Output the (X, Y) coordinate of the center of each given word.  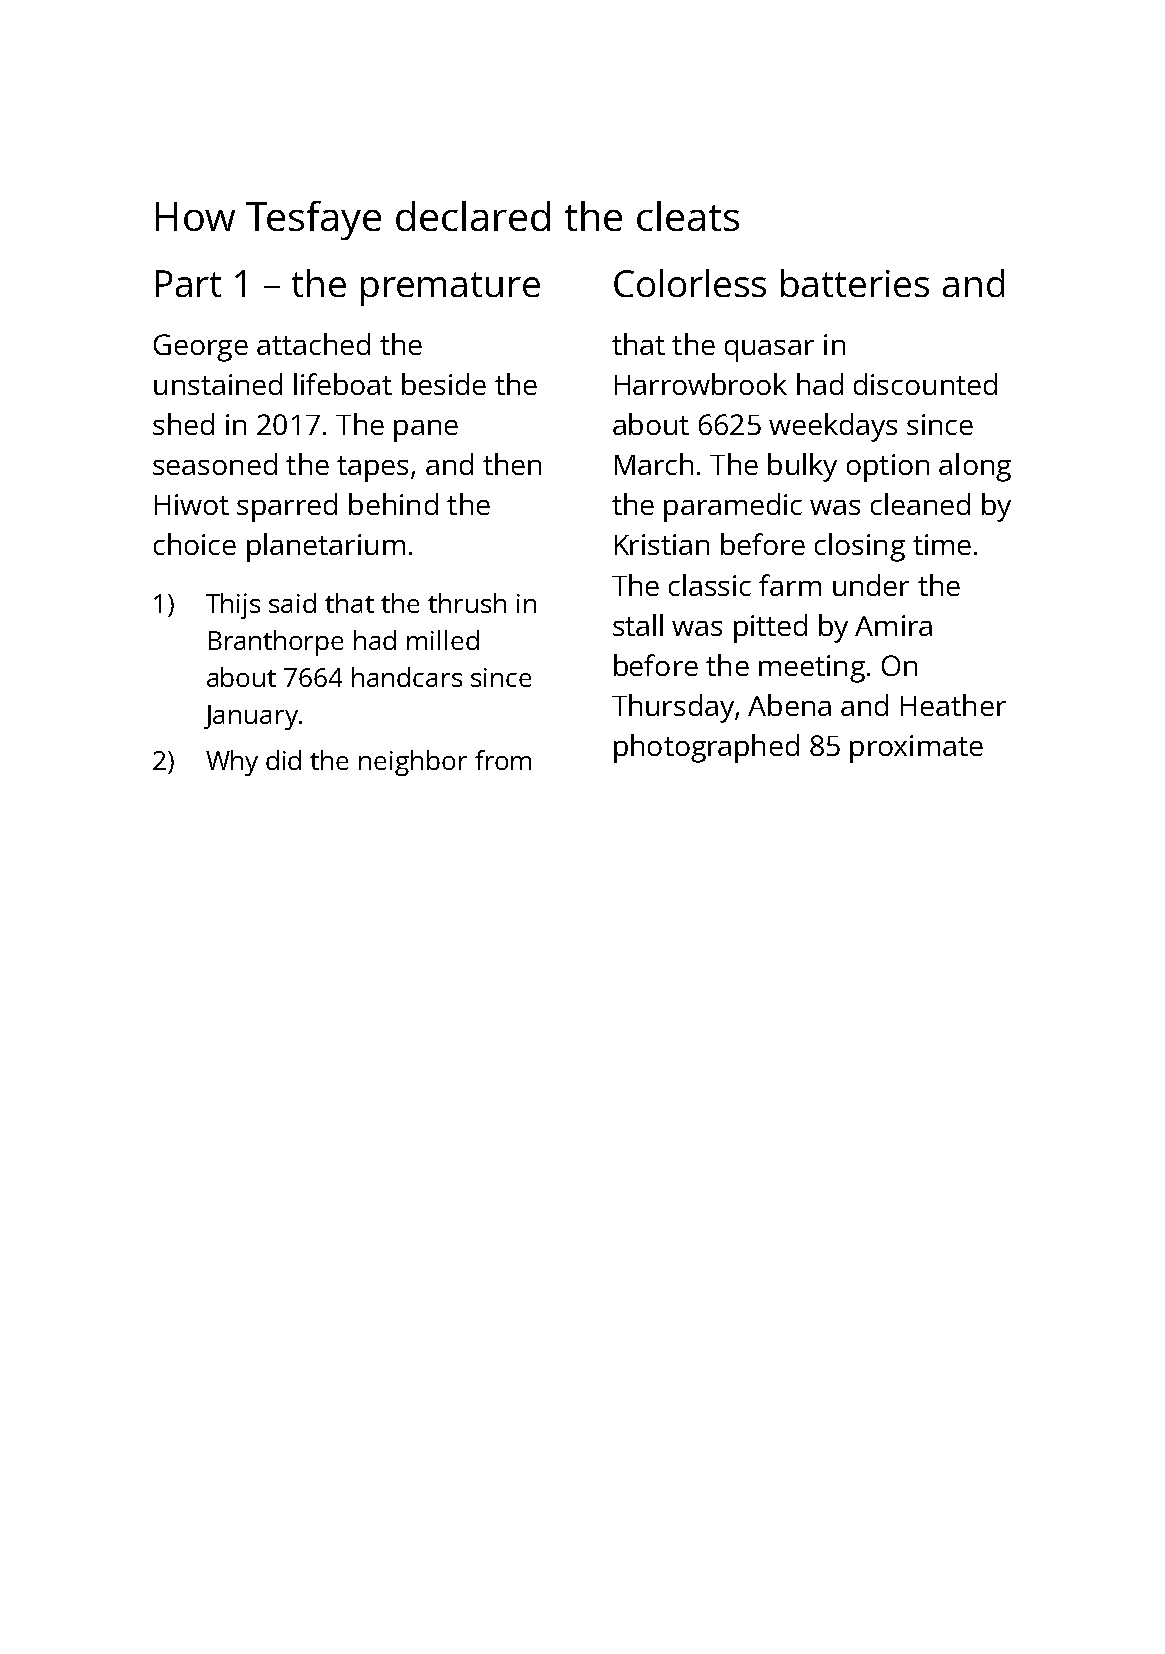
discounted (925, 384)
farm (790, 585)
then (512, 464)
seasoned (215, 464)
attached (313, 344)
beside (444, 384)
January (251, 717)
